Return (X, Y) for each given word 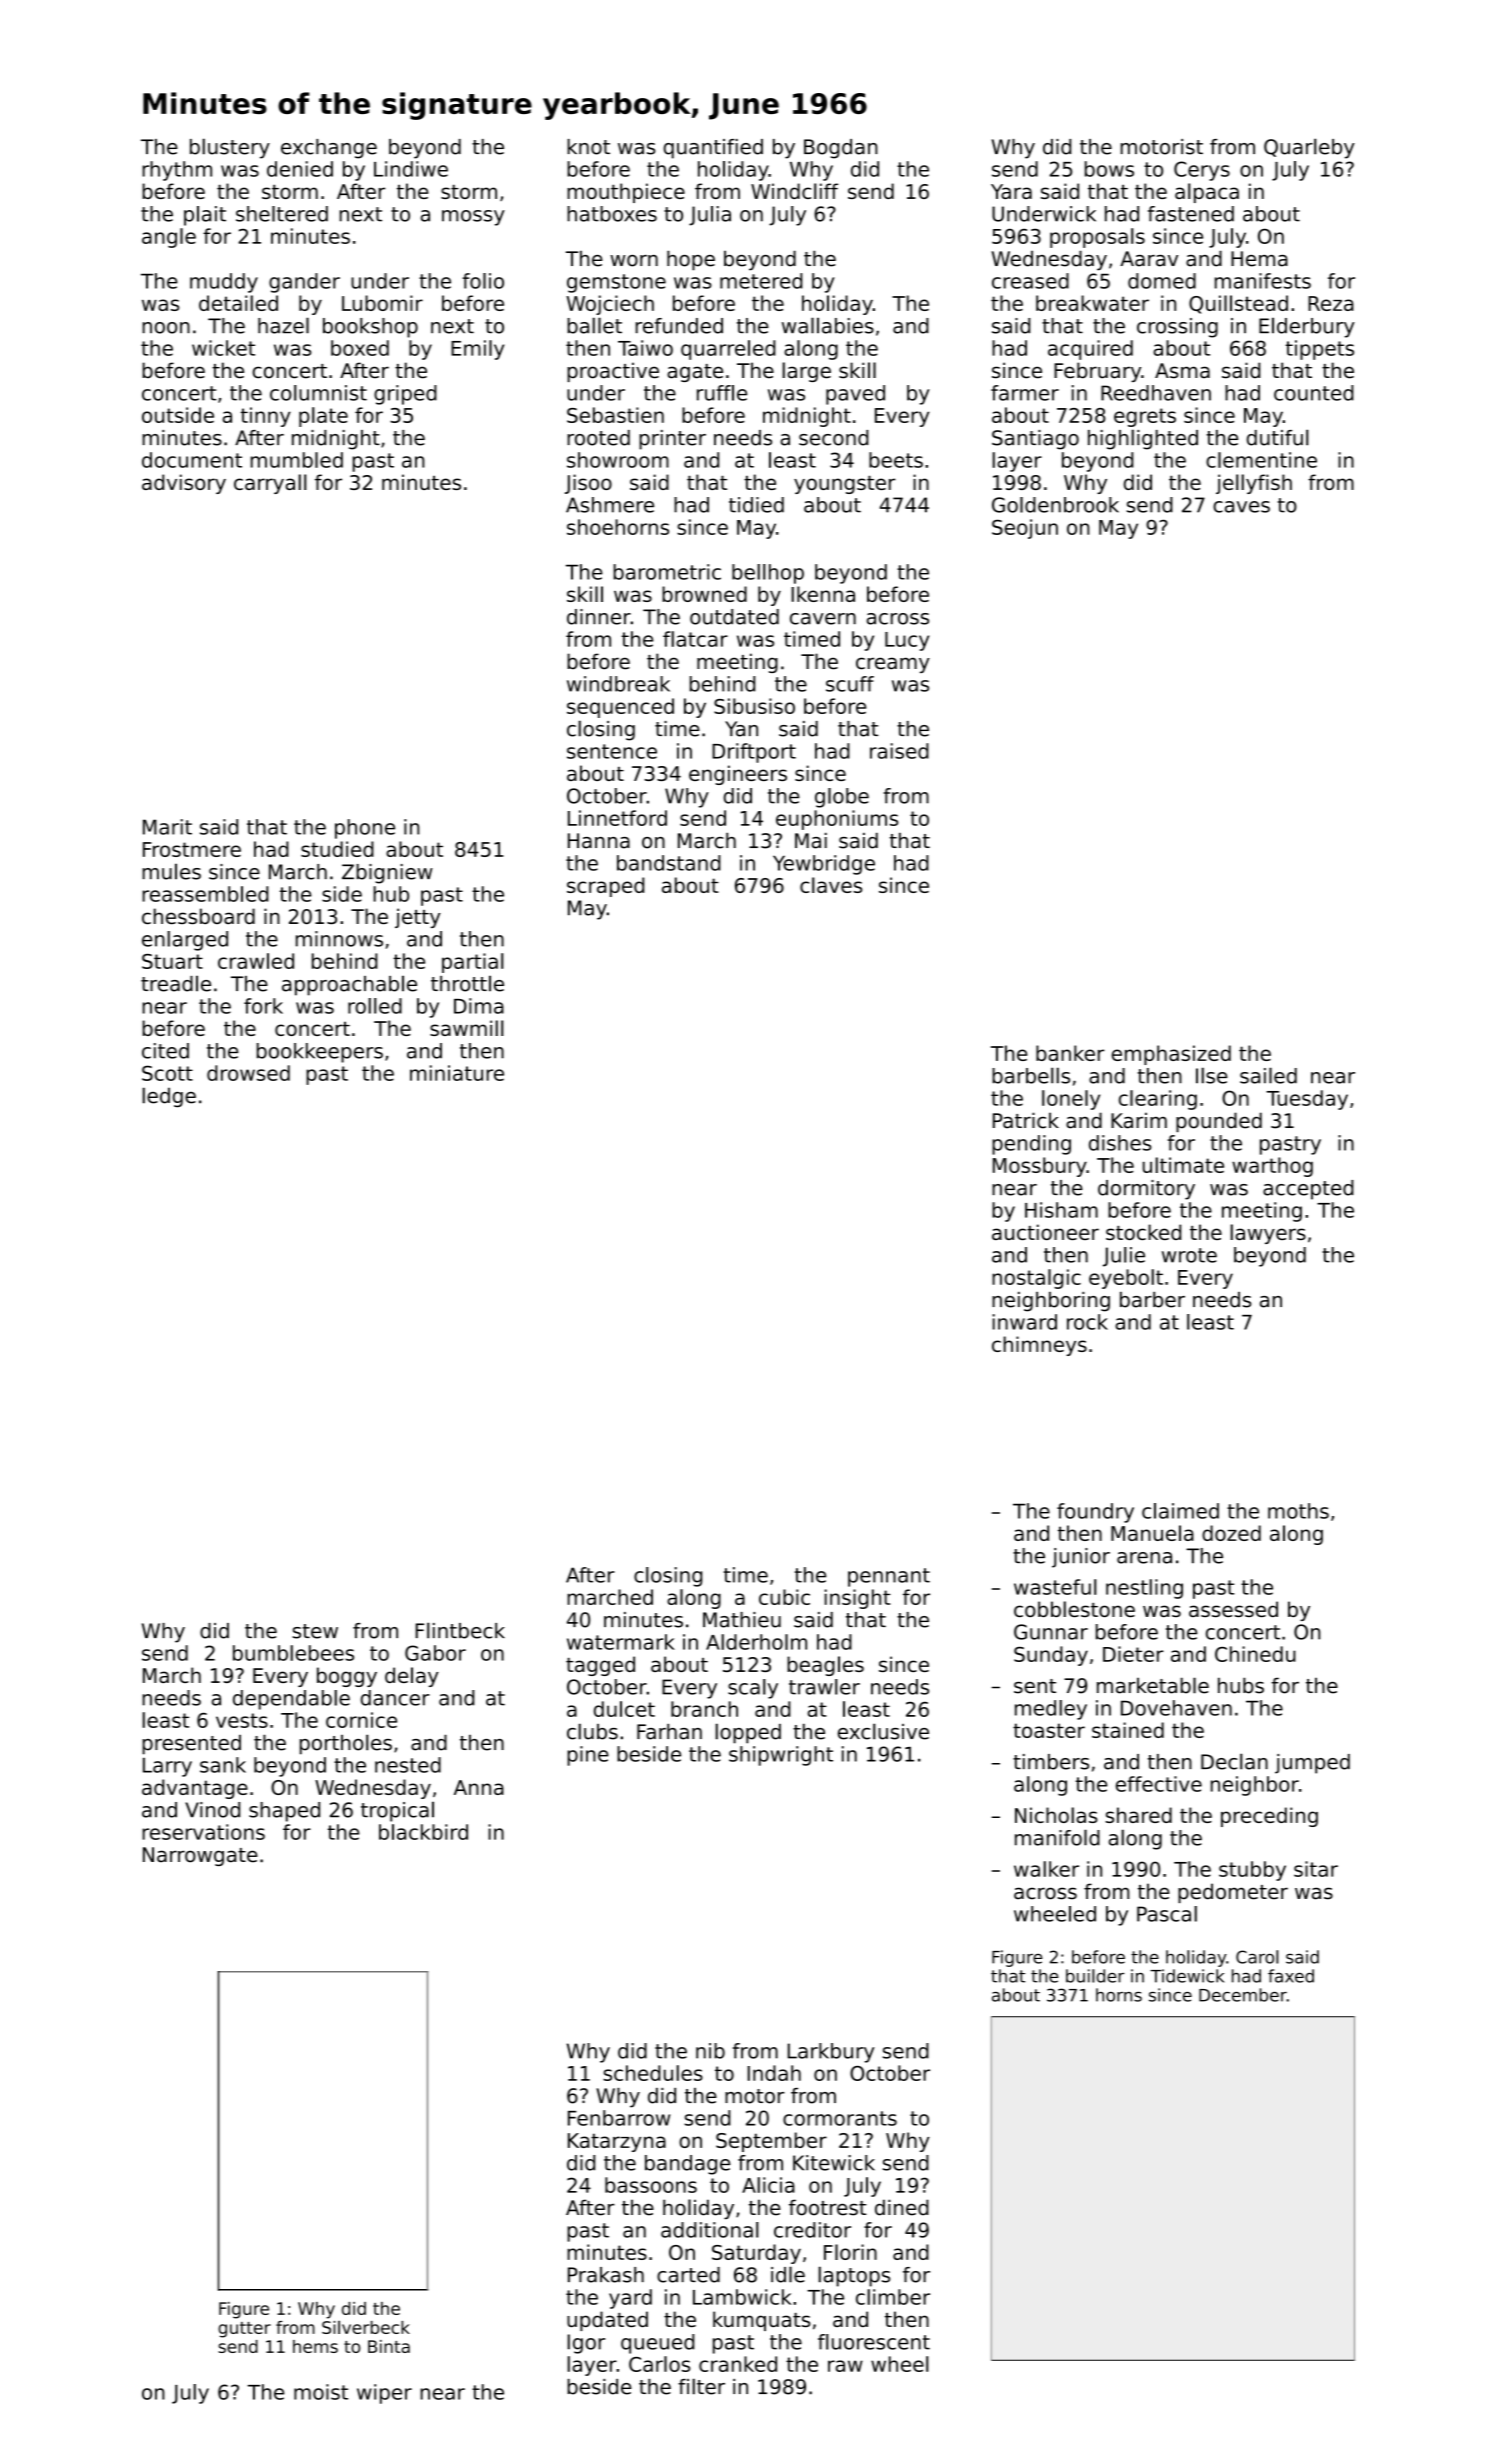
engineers (738, 775)
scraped (605, 887)
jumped (1312, 1764)
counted (1314, 393)
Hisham (1061, 1210)
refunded (679, 326)
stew (315, 1631)
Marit (167, 827)
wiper (384, 2394)
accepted (1308, 1190)
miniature (457, 1073)
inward (1024, 1322)
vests (242, 1720)
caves (1241, 507)
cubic (784, 1597)
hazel (283, 325)
